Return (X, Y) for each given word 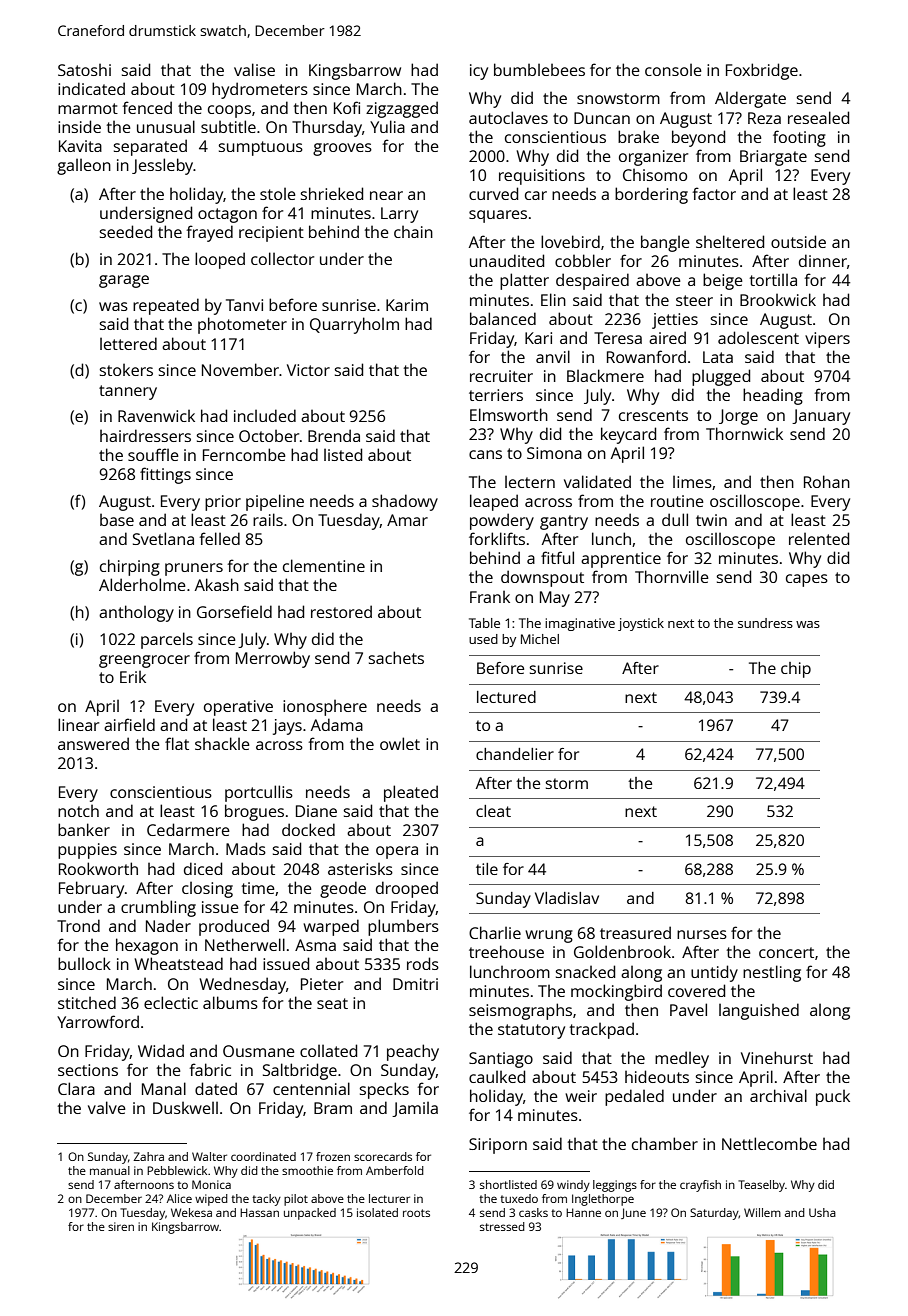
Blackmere (605, 375)
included (265, 415)
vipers (827, 340)
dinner (823, 260)
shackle (222, 743)
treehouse (506, 951)
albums (230, 1002)
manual (110, 1170)
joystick (641, 624)
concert (786, 952)
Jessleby (163, 166)
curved (493, 193)
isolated (377, 1212)
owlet (400, 743)
